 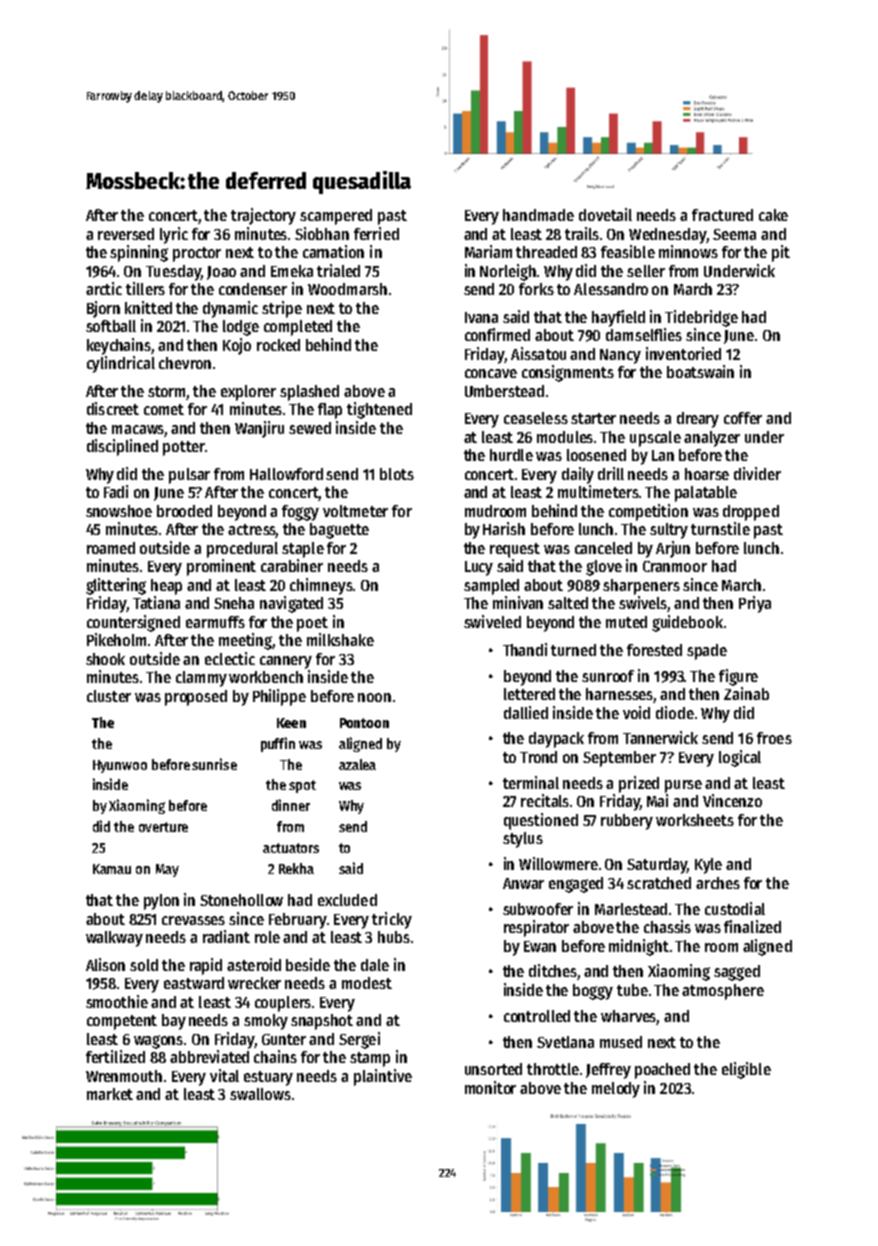 I want to click on harnesses, so click(x=620, y=695).
